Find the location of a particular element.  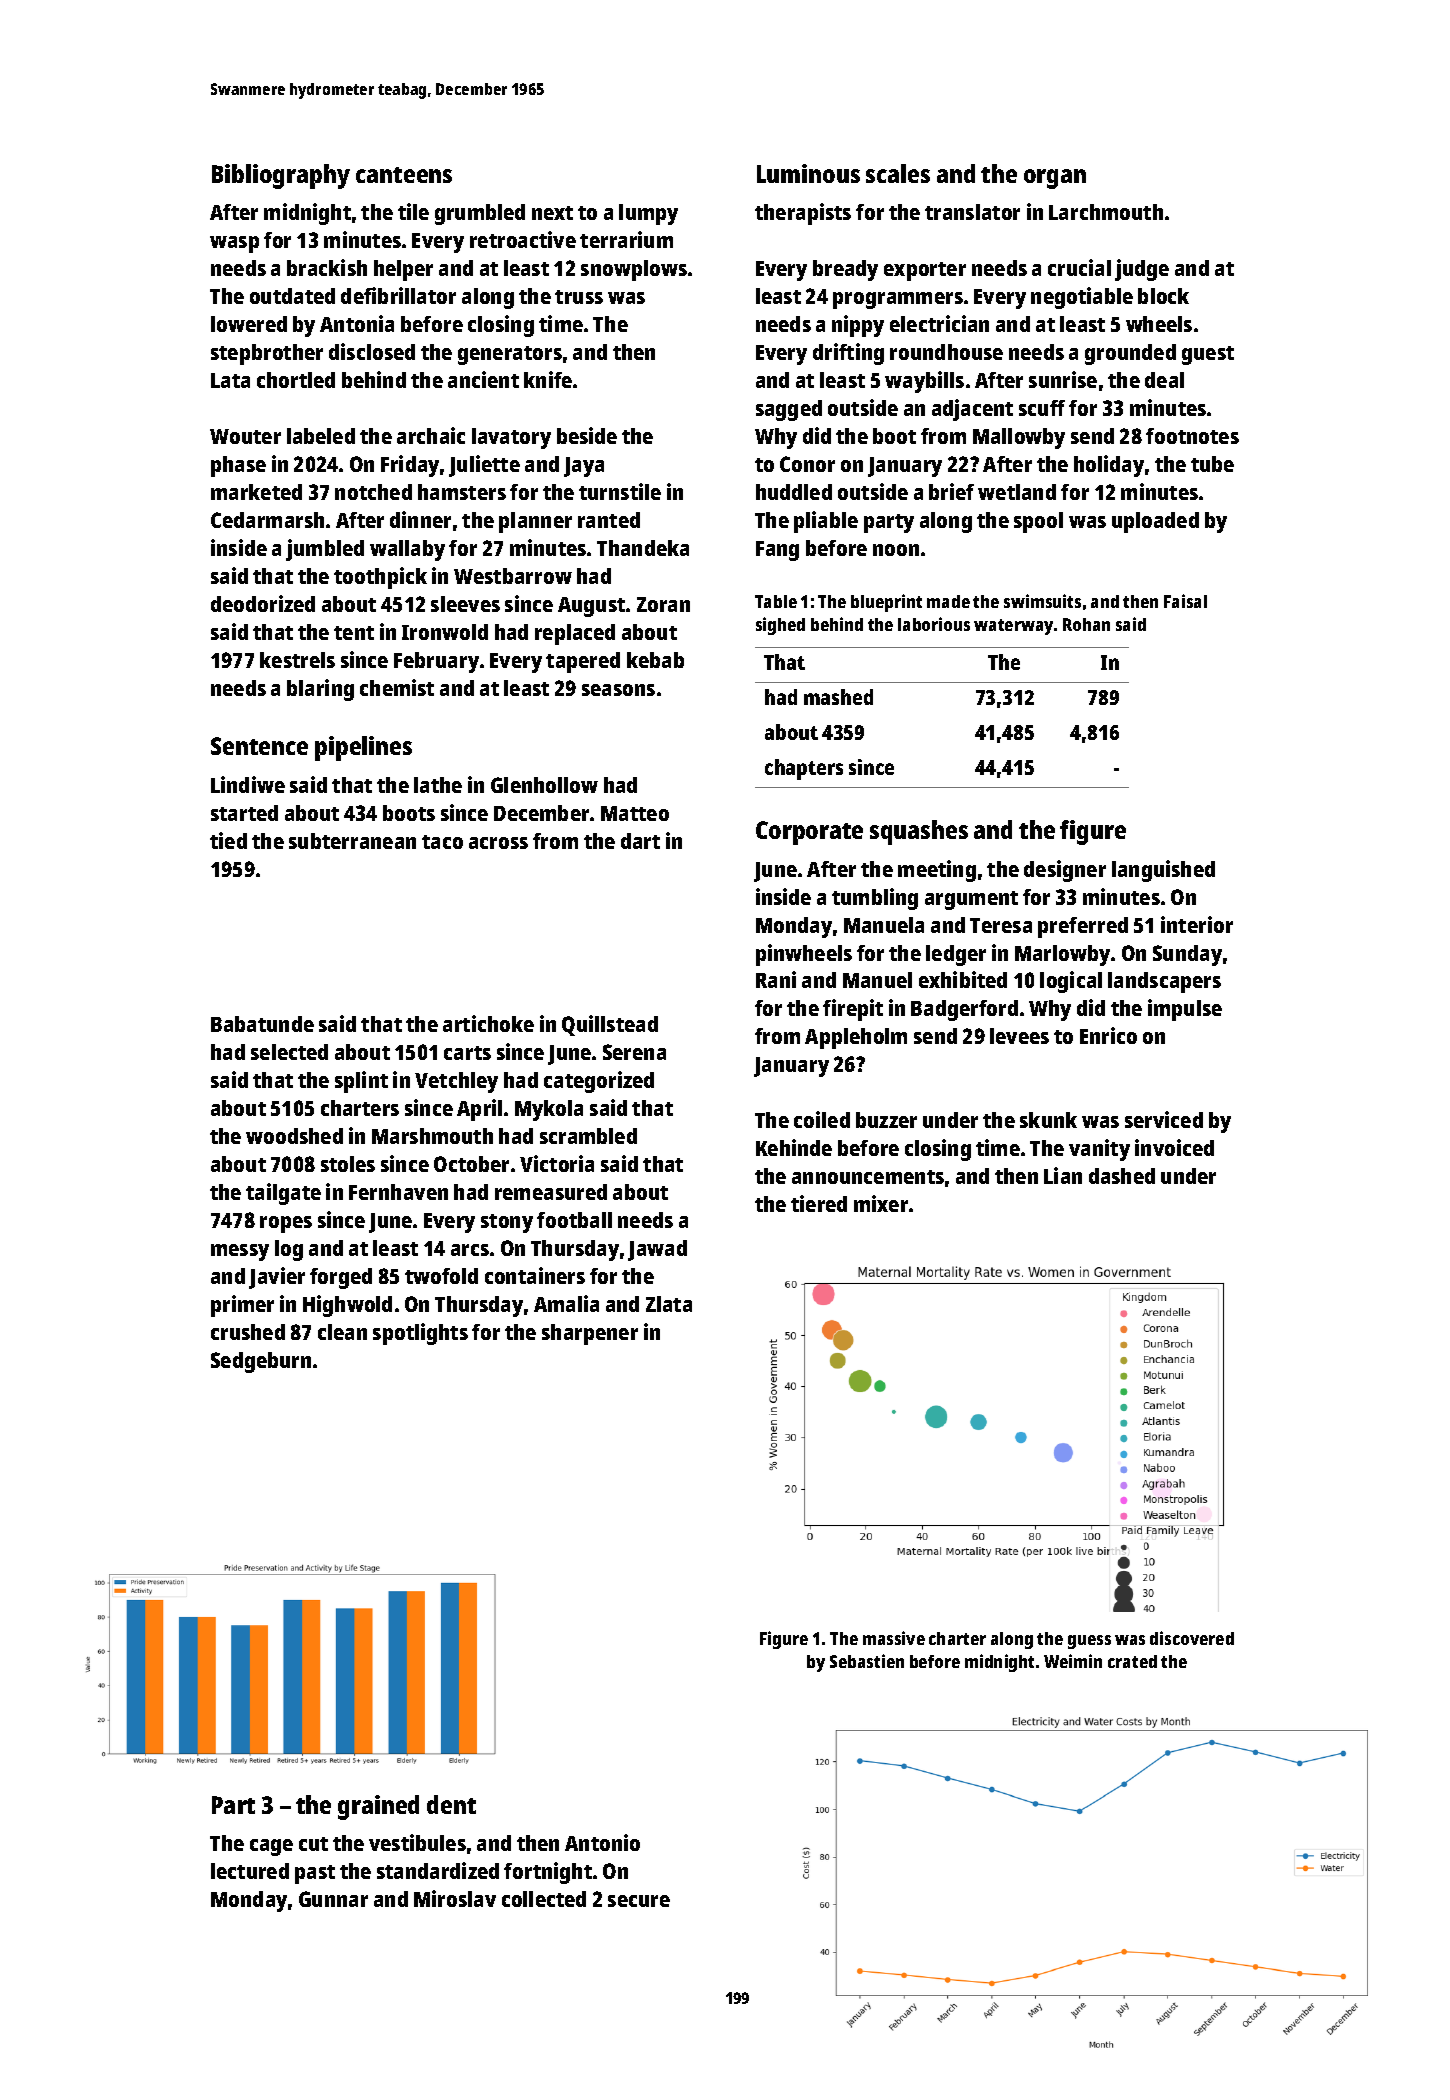

next is located at coordinates (552, 213).
